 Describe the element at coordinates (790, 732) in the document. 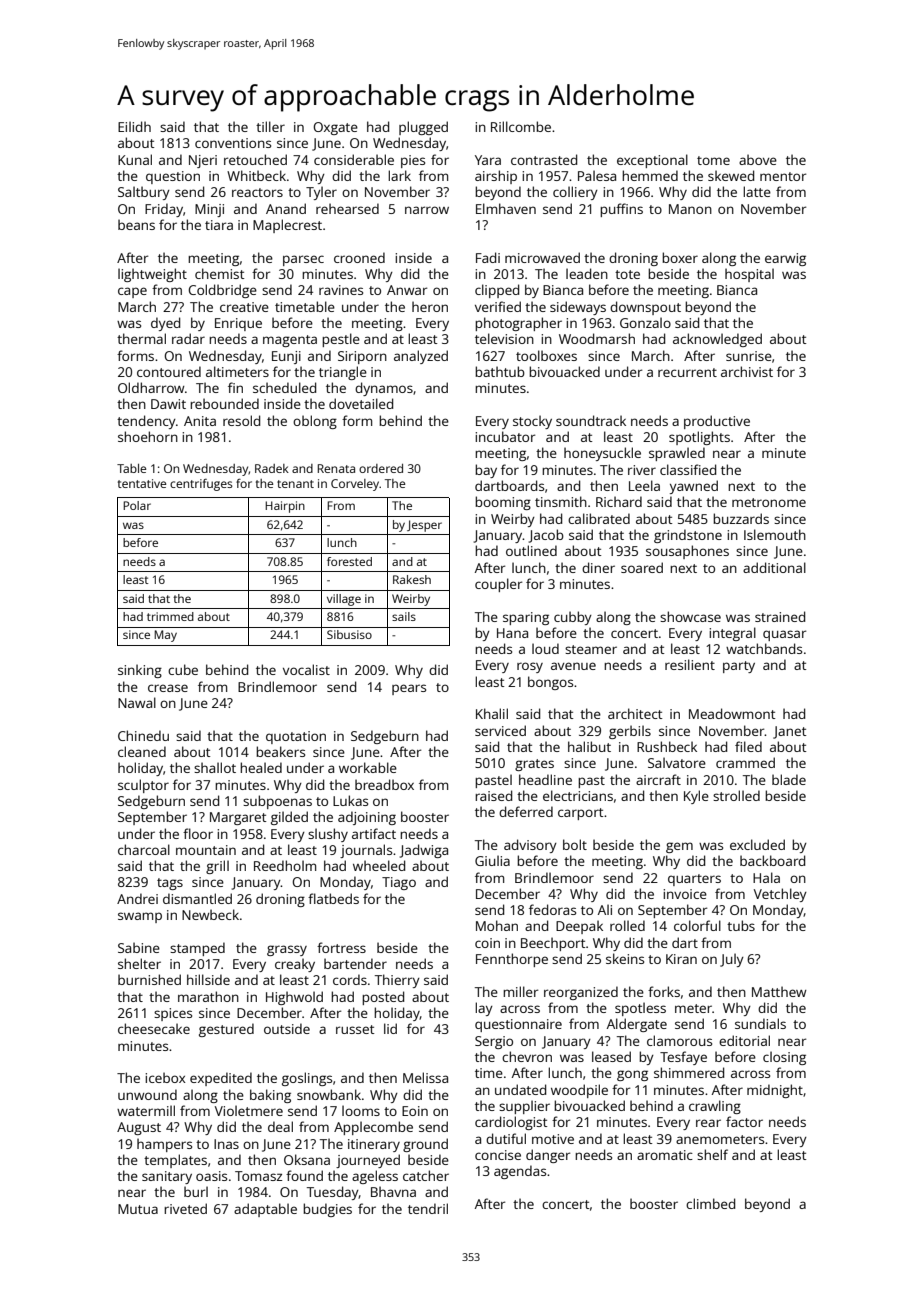

I see `Janet` at that location.
